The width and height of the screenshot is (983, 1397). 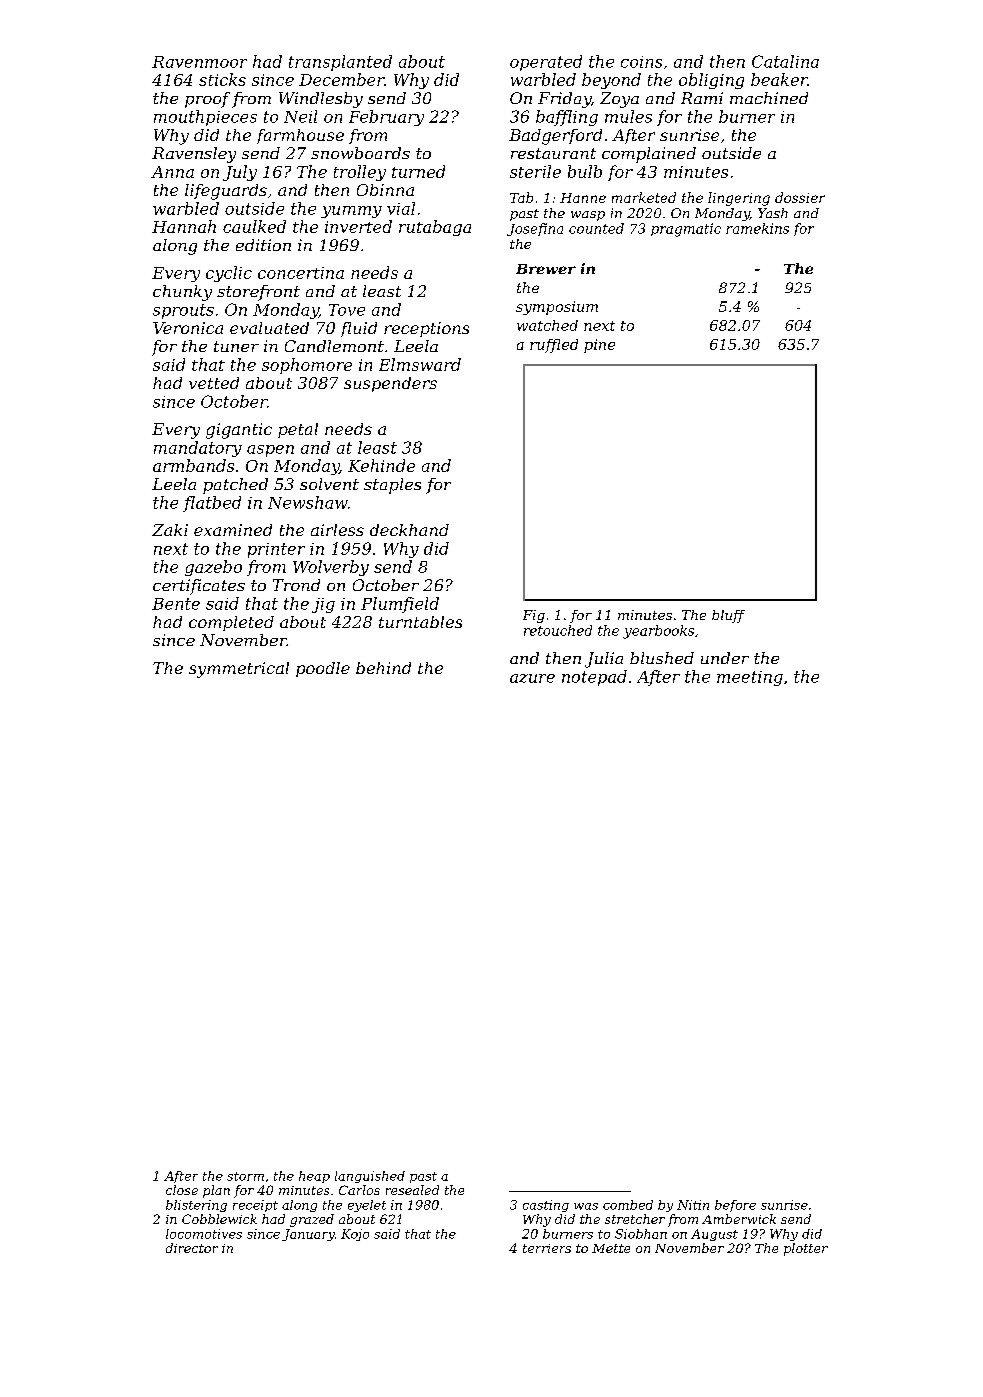 What do you see at coordinates (547, 1248) in the screenshot?
I see `terriers` at bounding box center [547, 1248].
